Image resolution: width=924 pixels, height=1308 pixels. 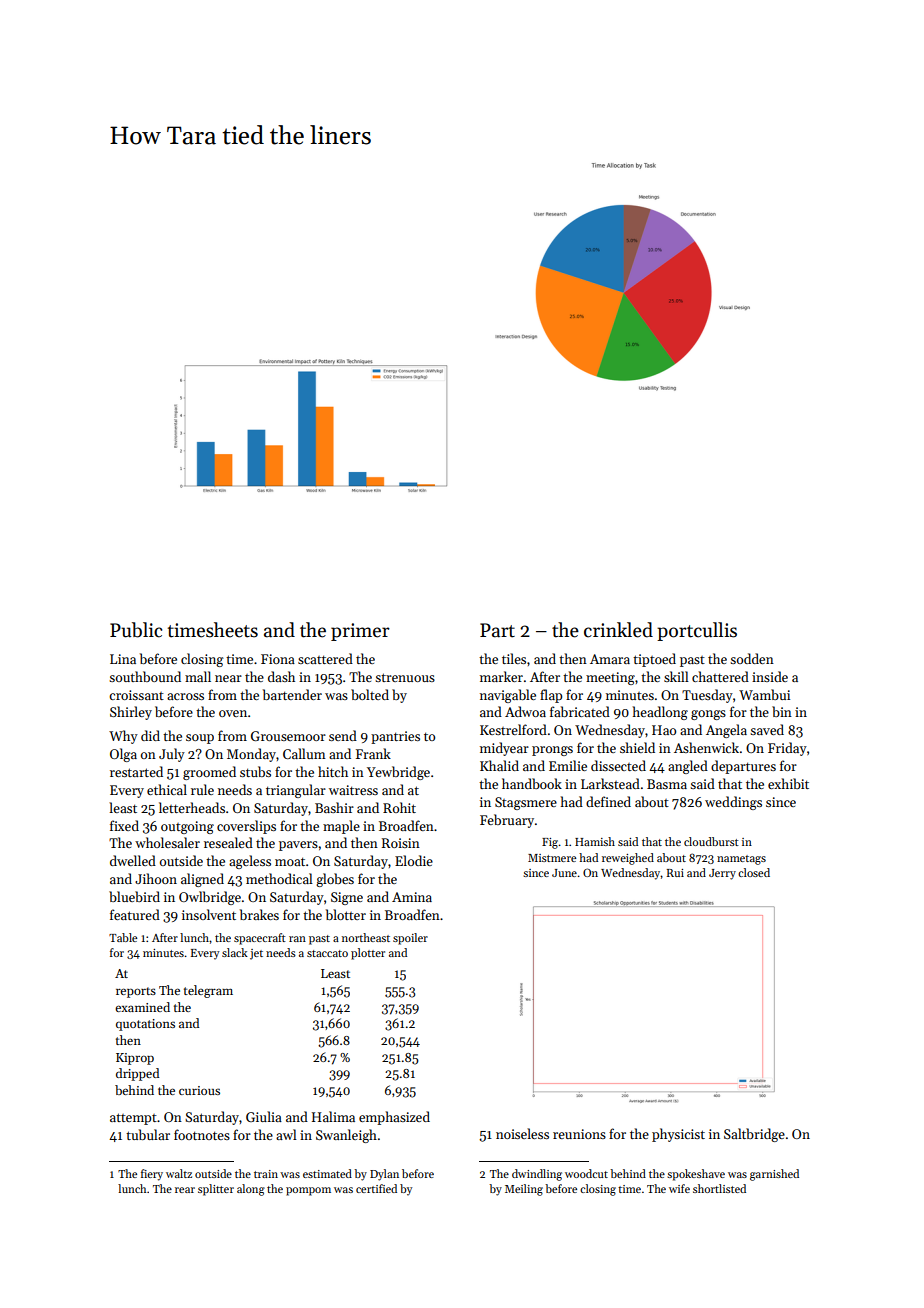 I want to click on pantries, so click(x=395, y=737).
